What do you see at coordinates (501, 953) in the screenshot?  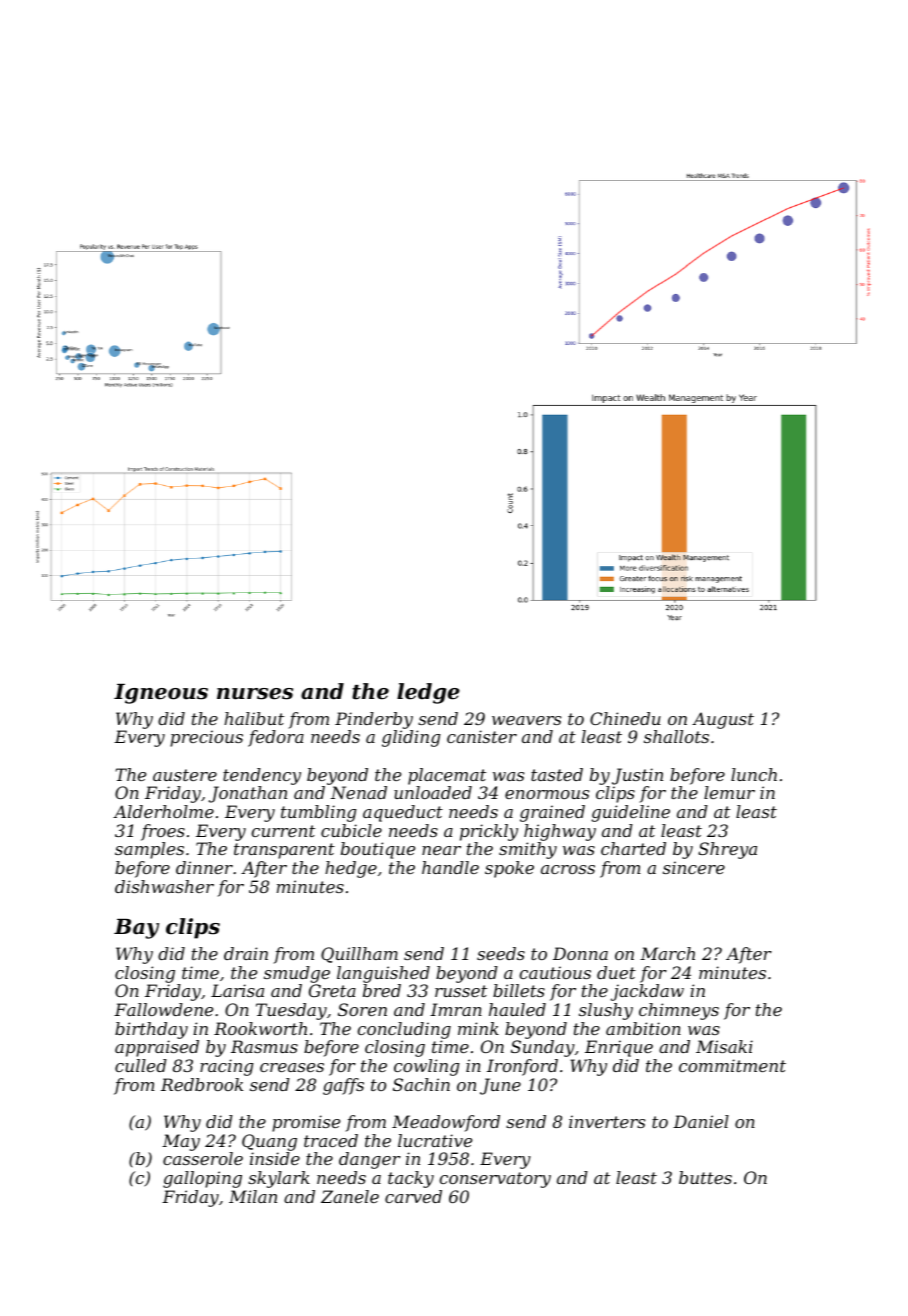 I see `seeds` at bounding box center [501, 953].
